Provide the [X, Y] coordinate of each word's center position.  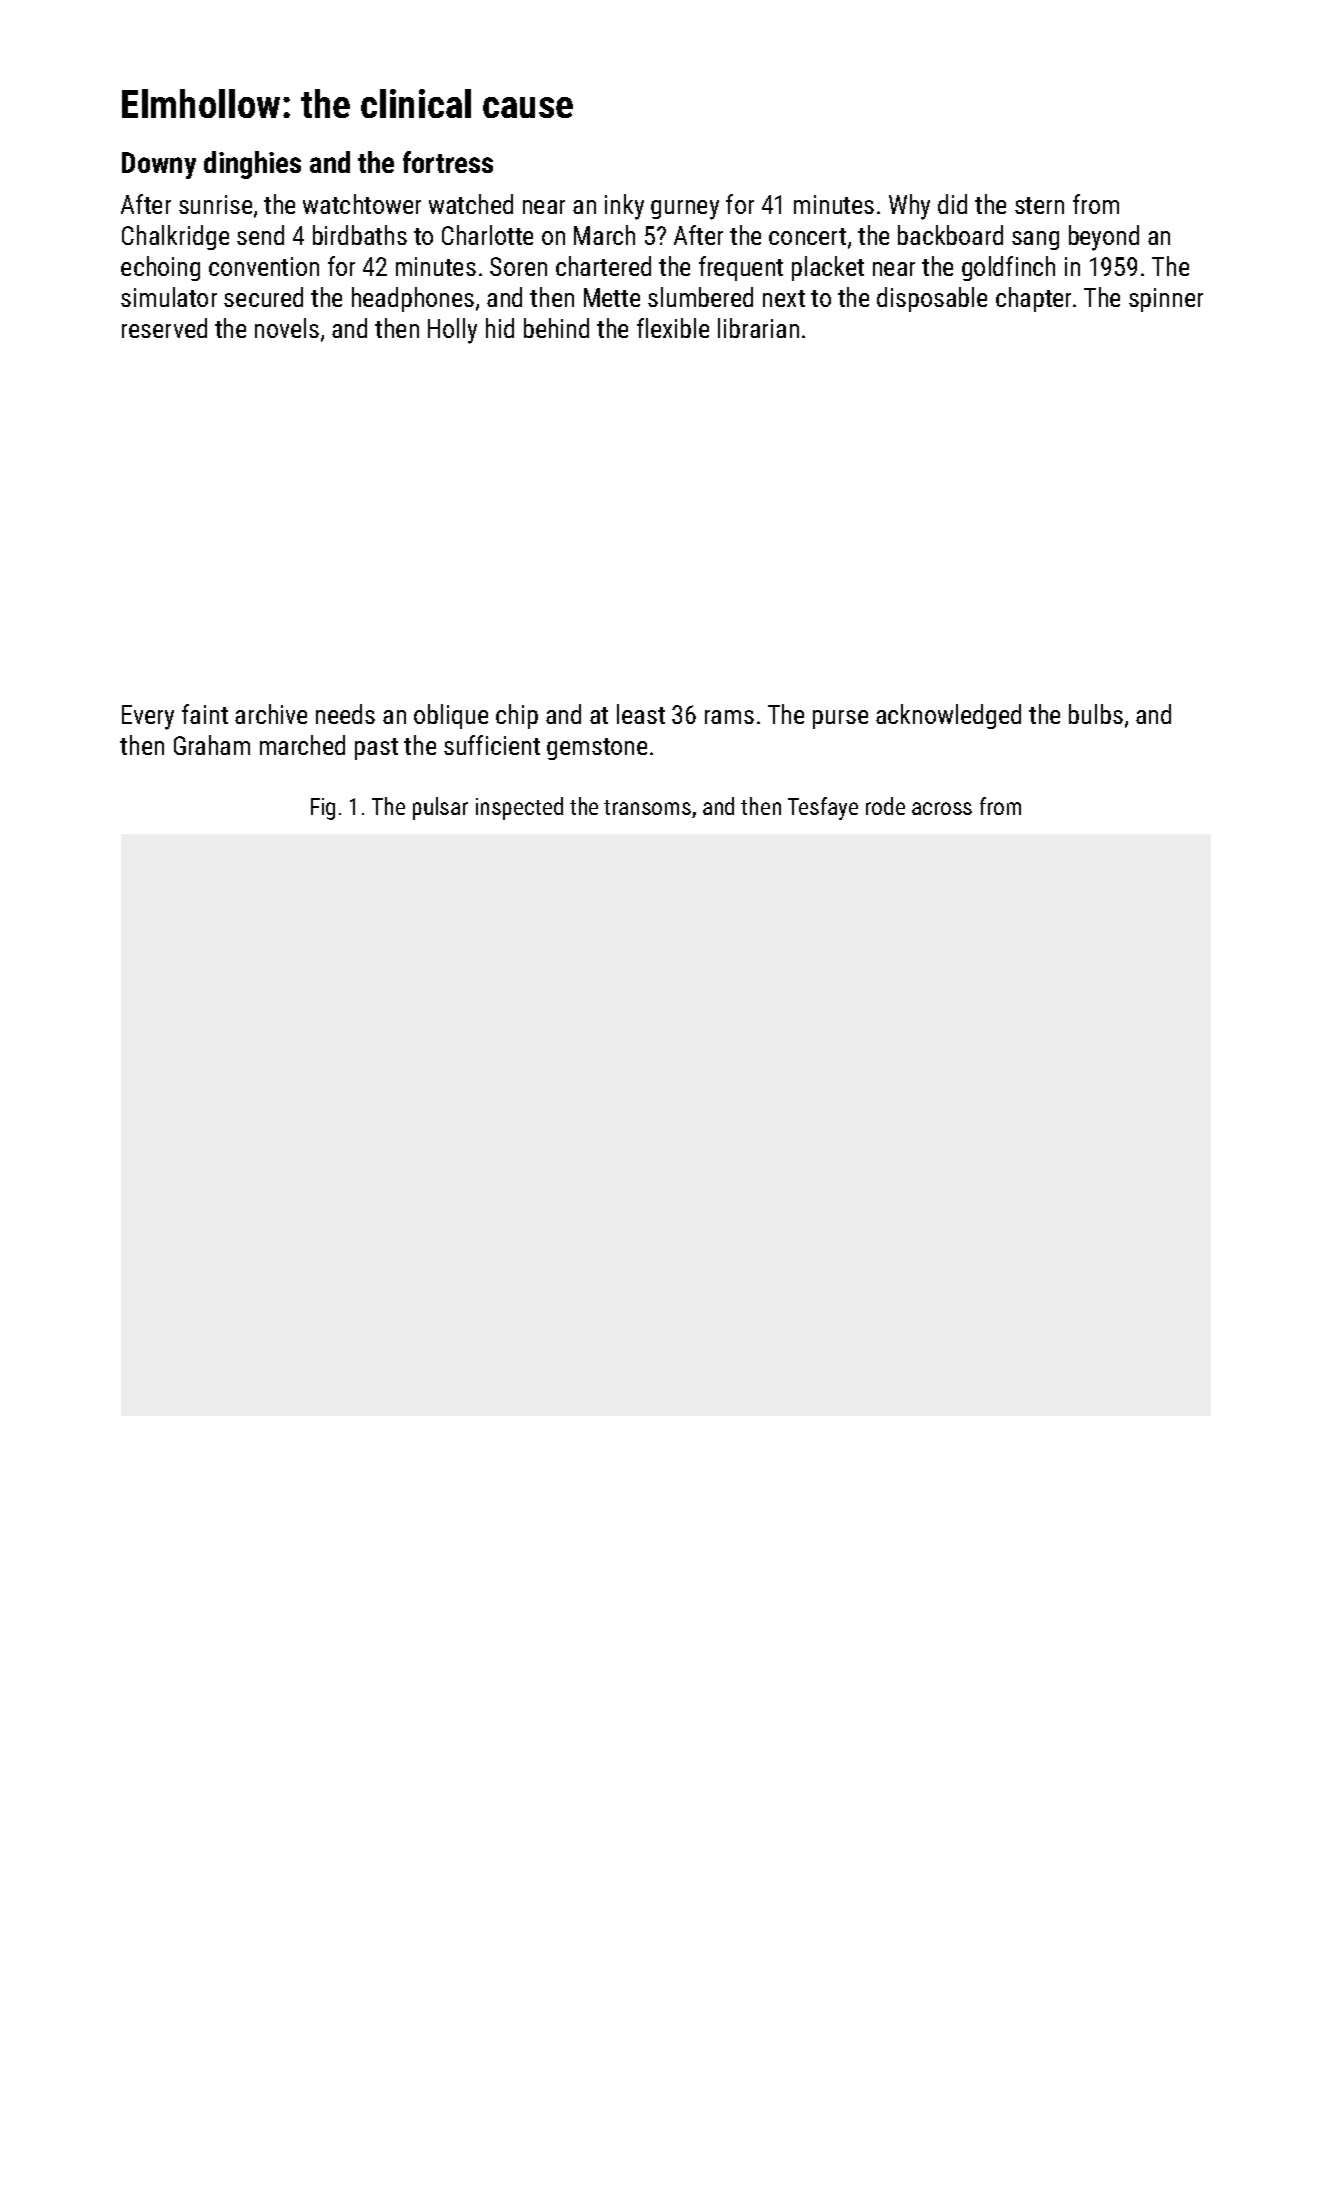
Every [148, 717]
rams [729, 717]
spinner [1166, 300]
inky [624, 207]
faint [205, 714]
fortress [448, 162]
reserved [164, 328]
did [952, 204]
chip [517, 716]
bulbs [1096, 714]
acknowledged [948, 716]
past [376, 749]
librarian [758, 328]
